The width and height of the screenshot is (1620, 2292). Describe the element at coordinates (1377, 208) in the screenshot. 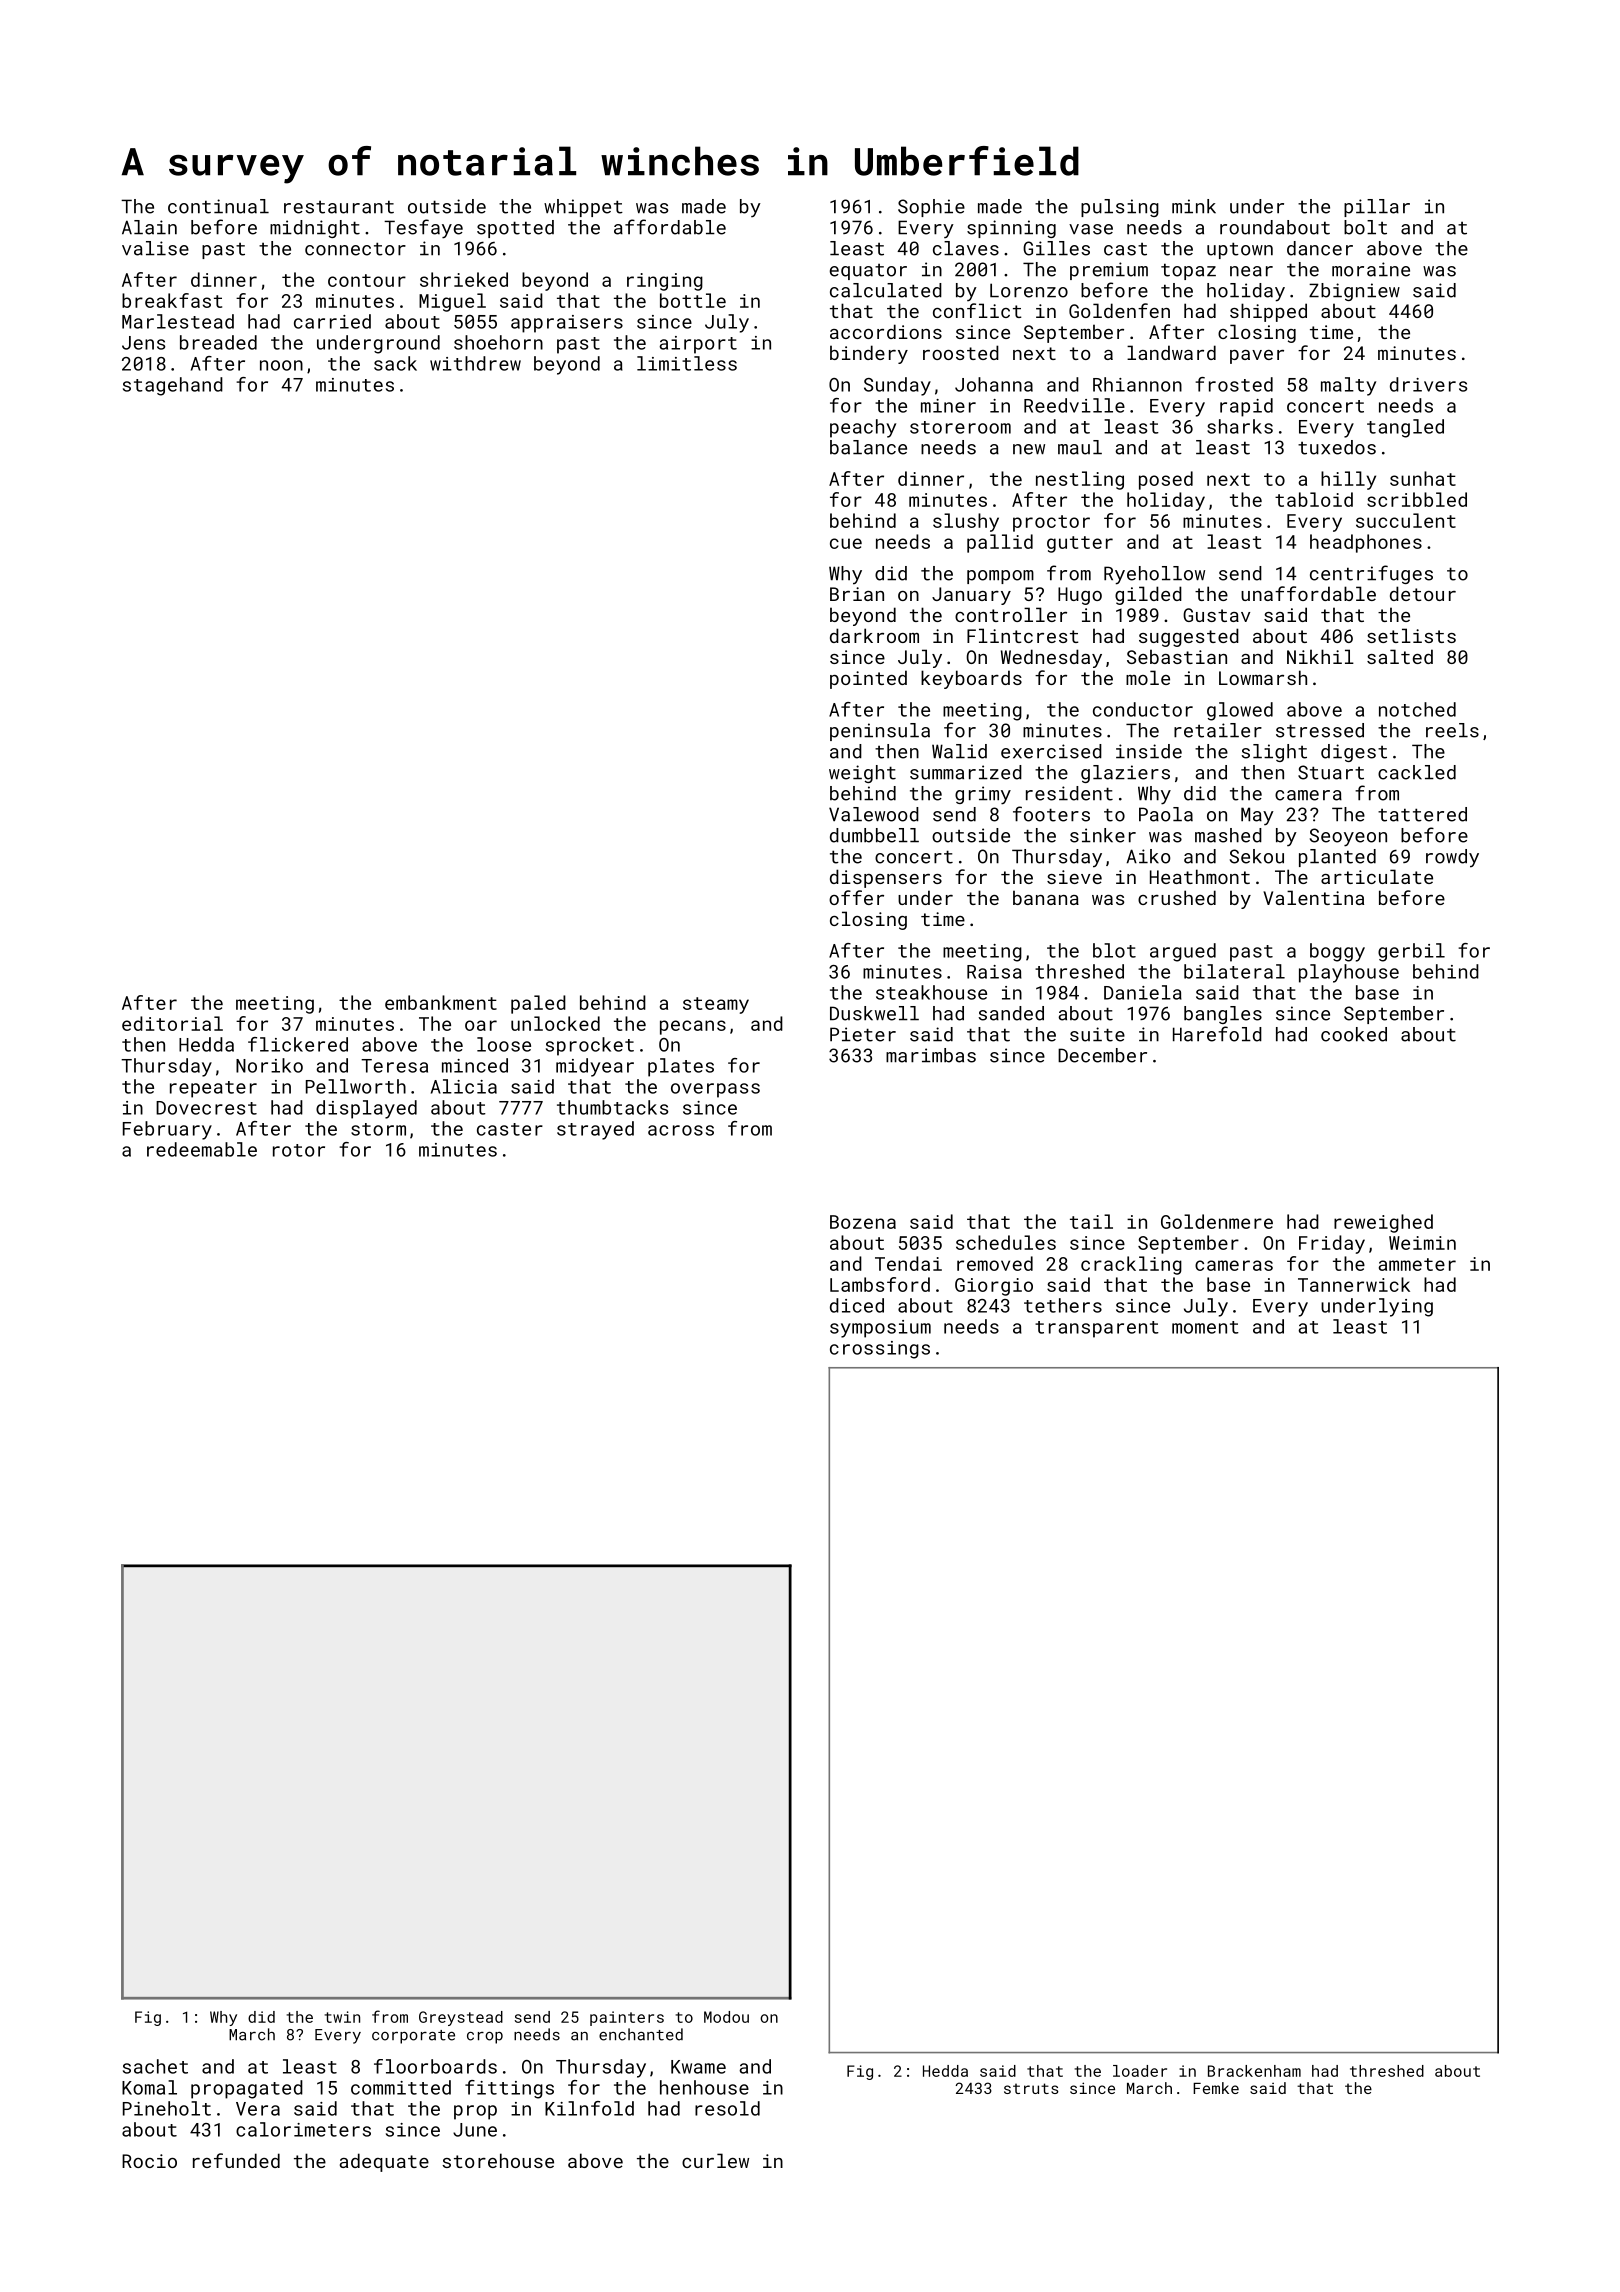

I see `pillar` at that location.
